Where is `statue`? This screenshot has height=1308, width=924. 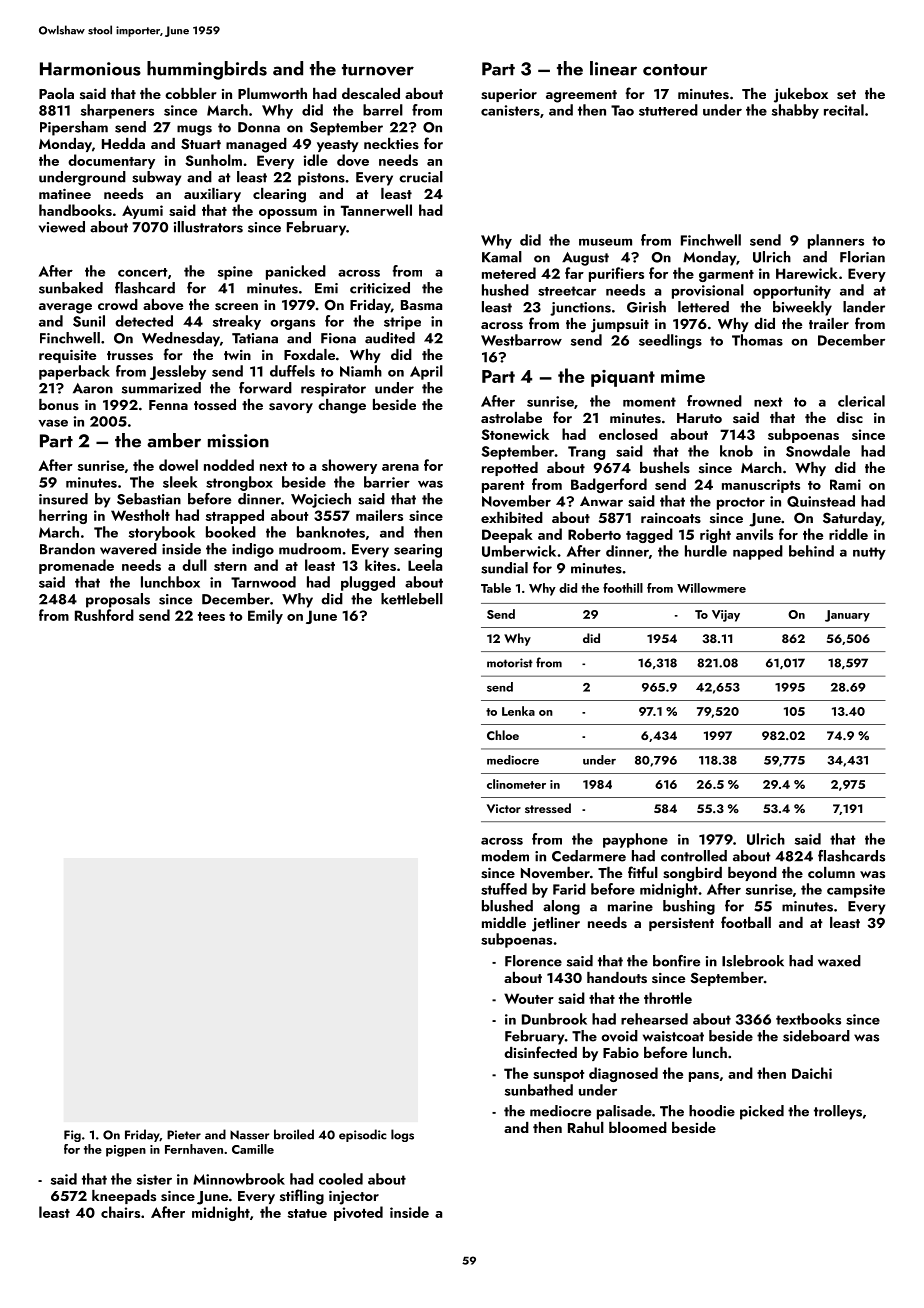
statue is located at coordinates (307, 1213).
